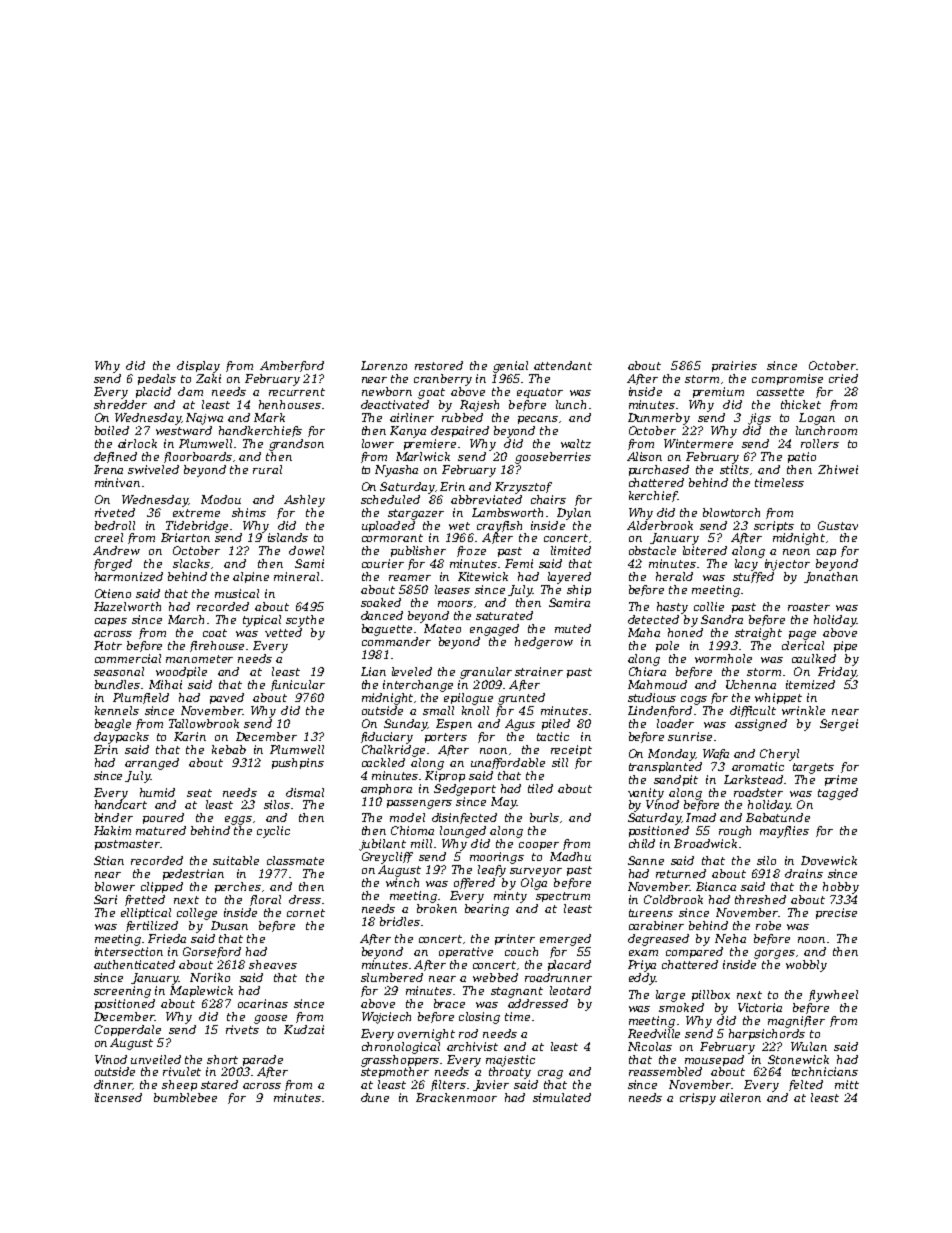 This screenshot has width=952, height=1233. I want to click on Karin, so click(190, 736).
